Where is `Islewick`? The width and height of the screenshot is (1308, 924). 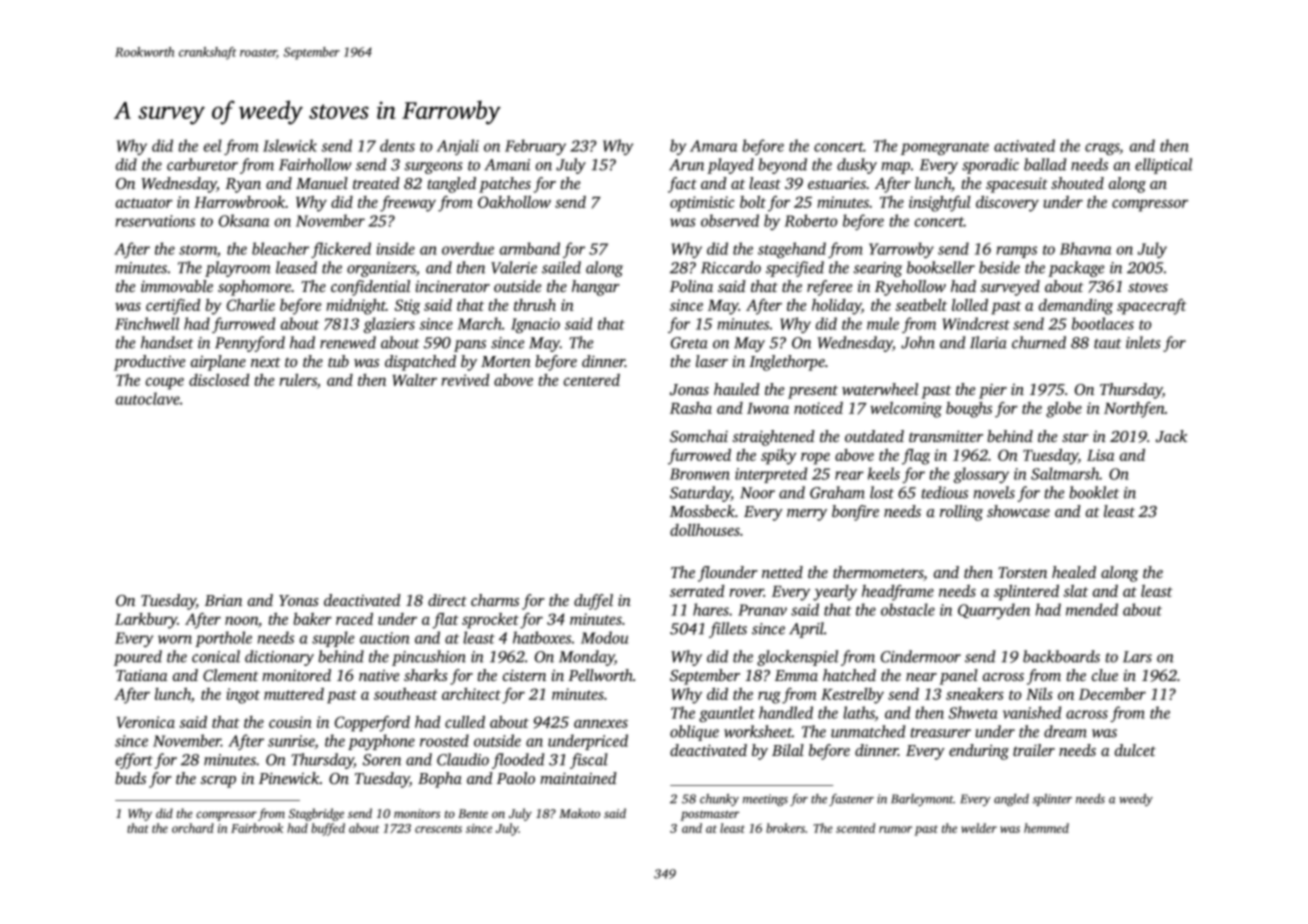 Islewick is located at coordinates (290, 145).
